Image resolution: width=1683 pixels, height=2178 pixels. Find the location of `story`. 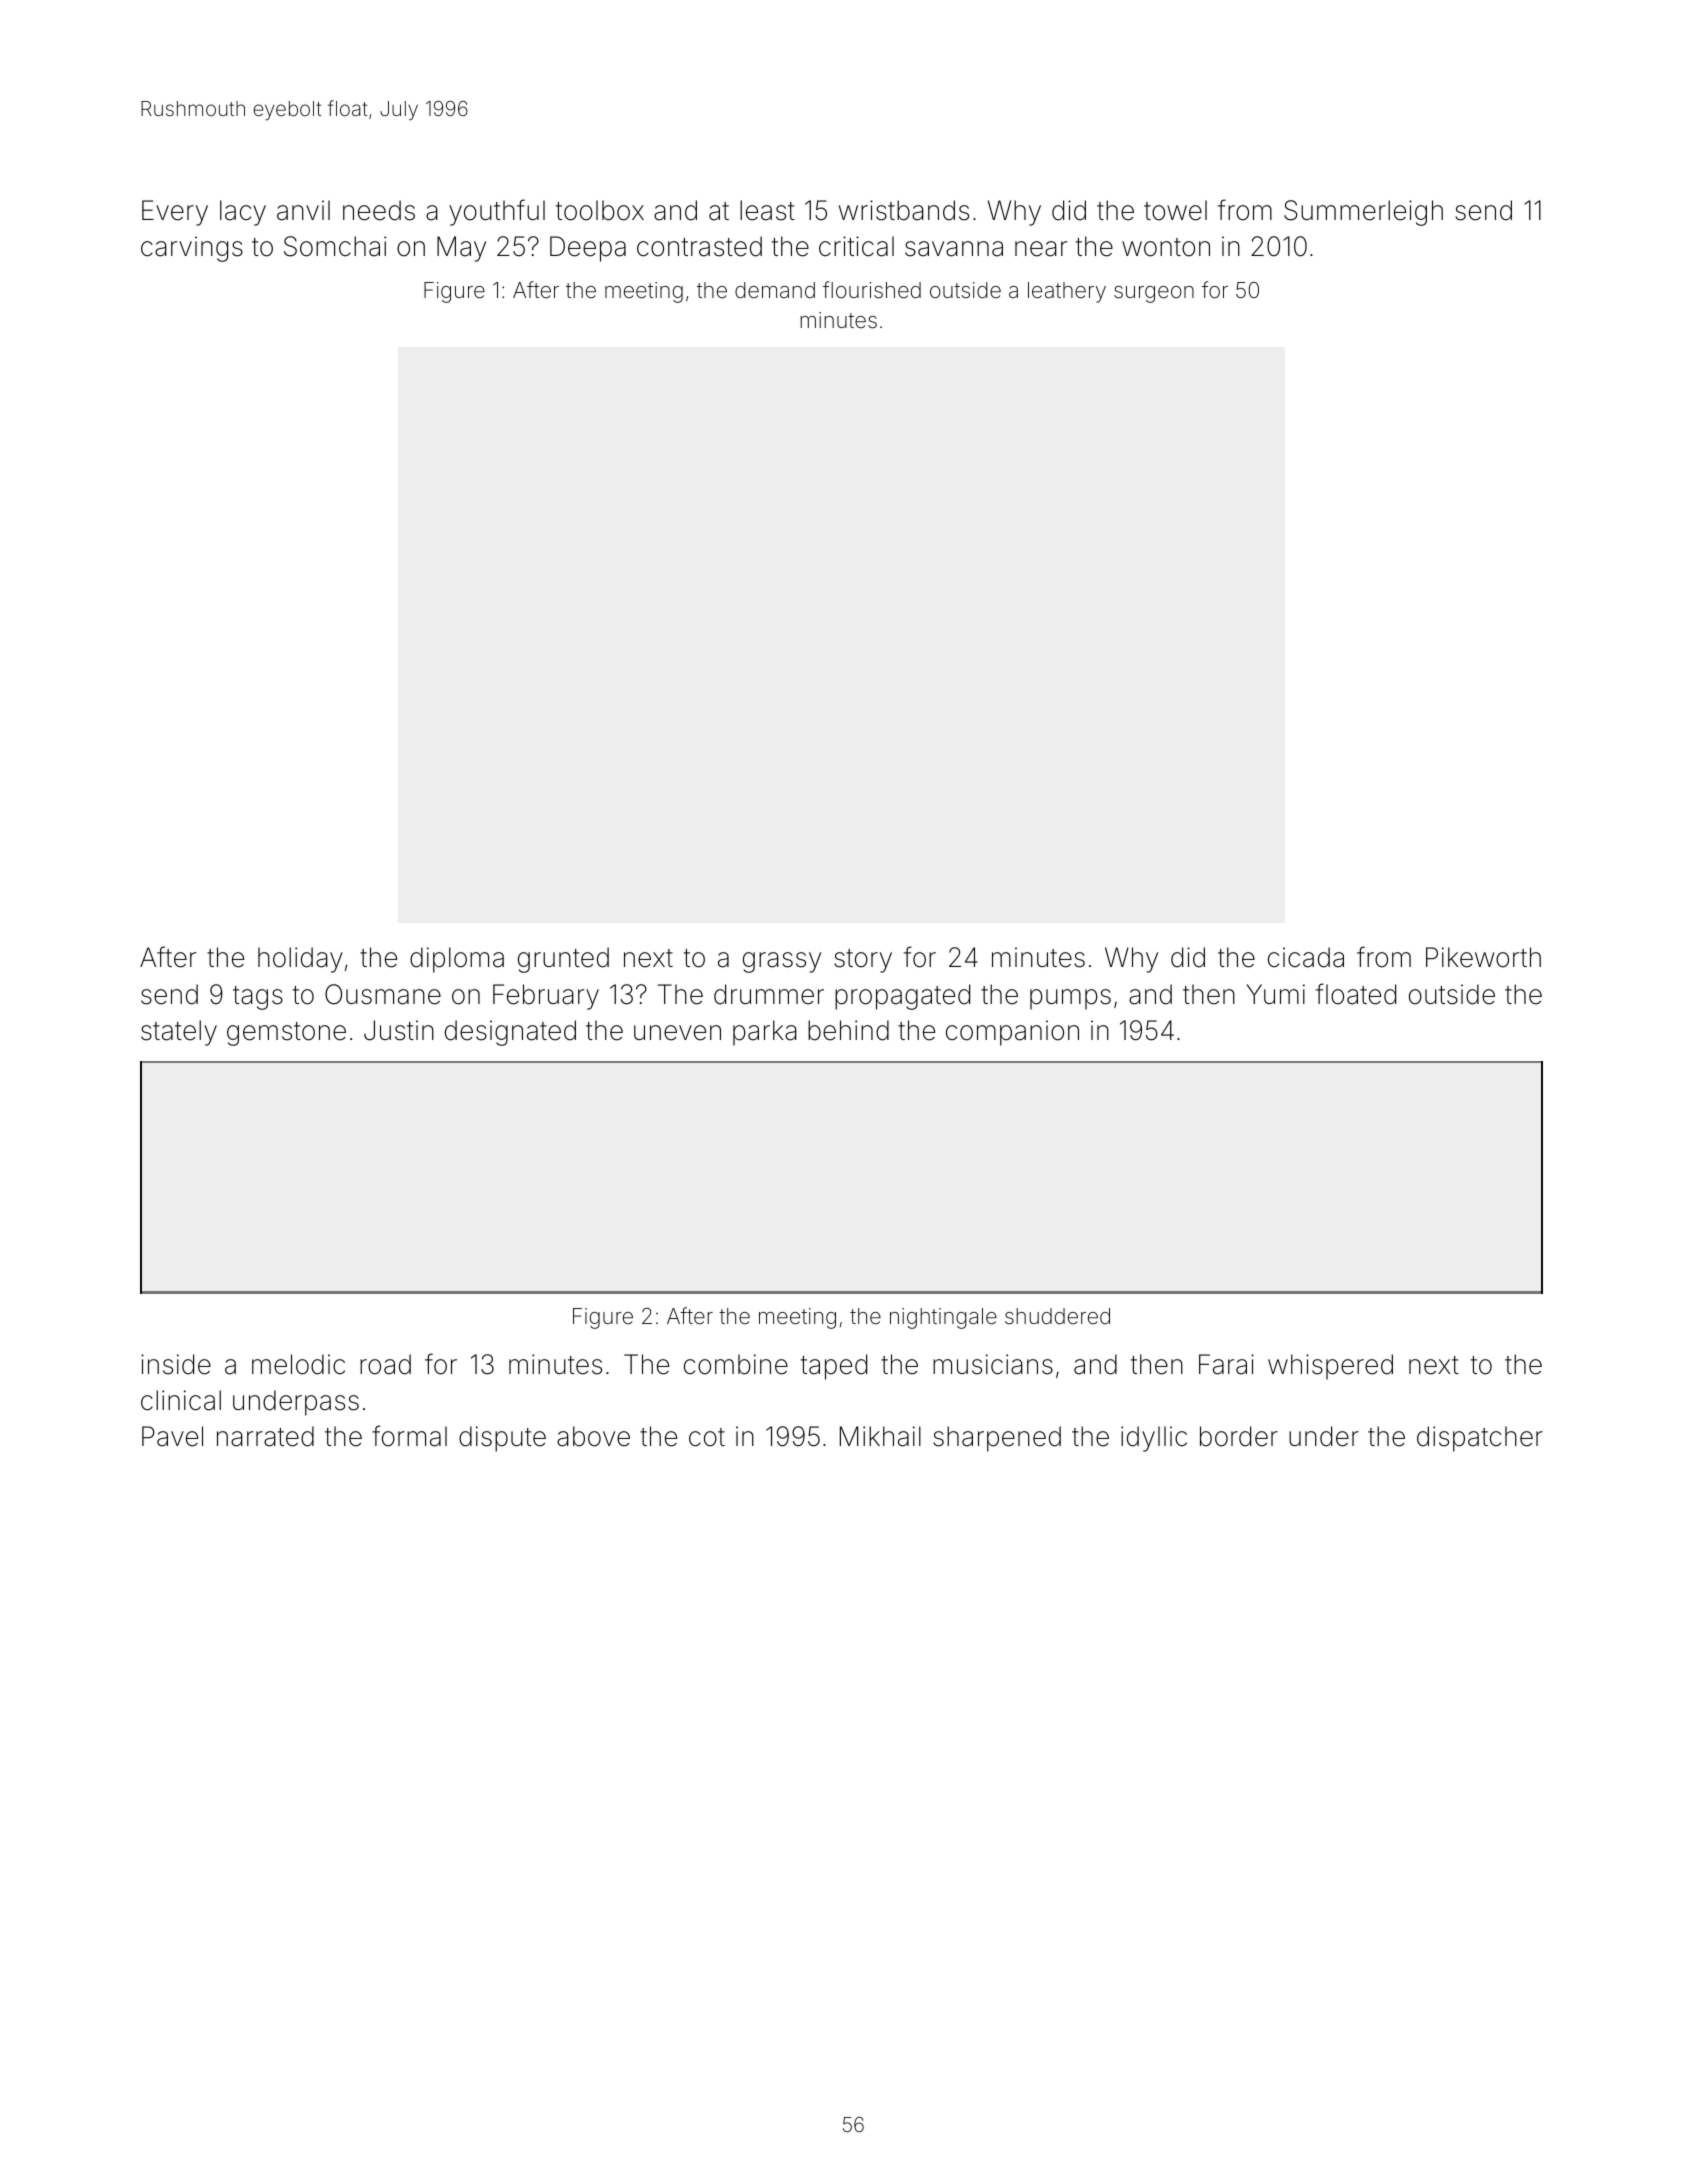

story is located at coordinates (863, 961).
